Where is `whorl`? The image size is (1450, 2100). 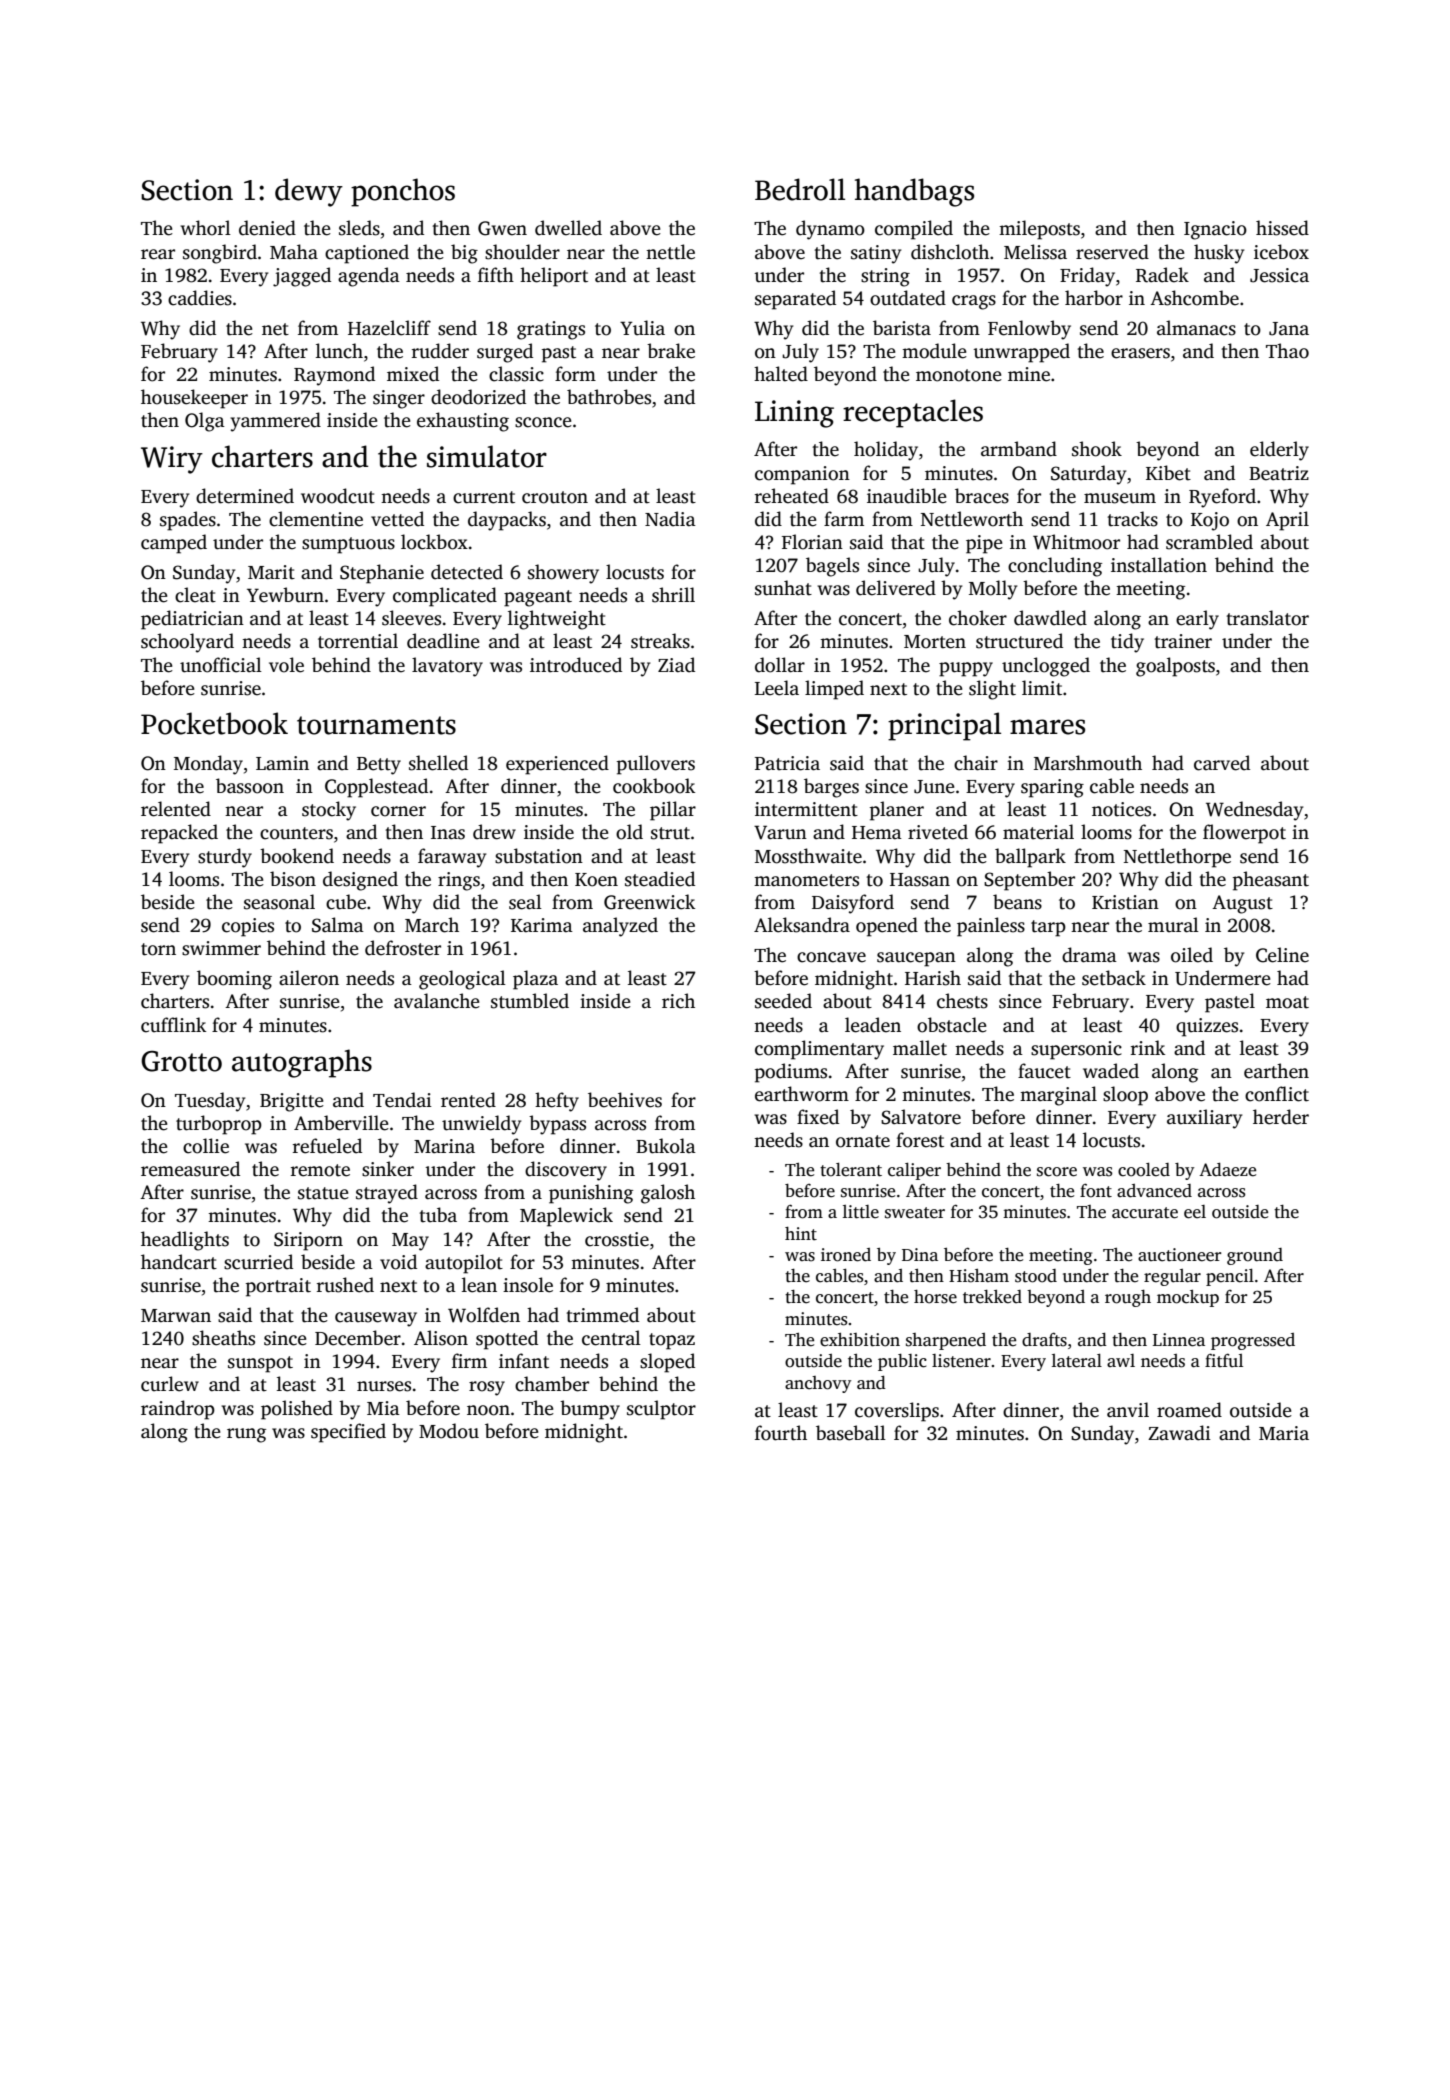
whorl is located at coordinates (205, 228).
